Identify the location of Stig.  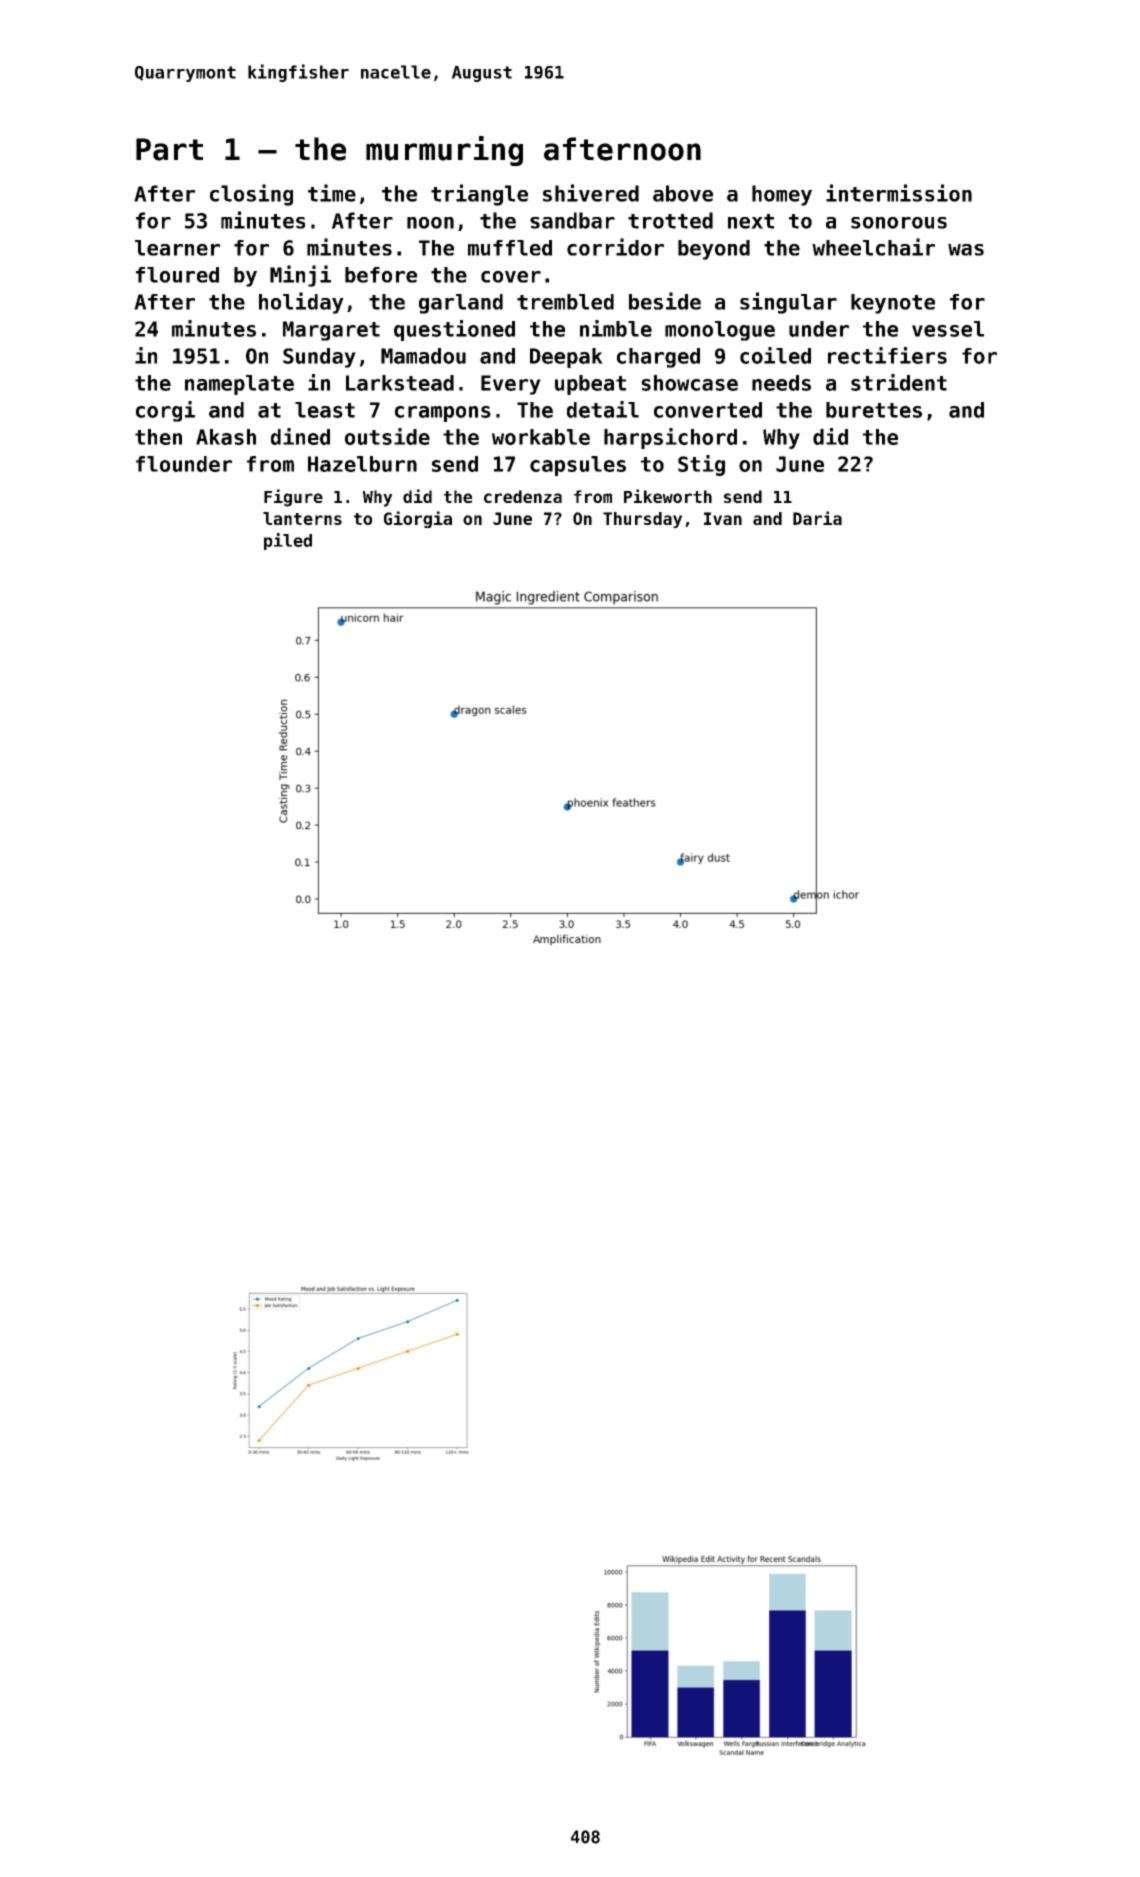
(701, 465).
